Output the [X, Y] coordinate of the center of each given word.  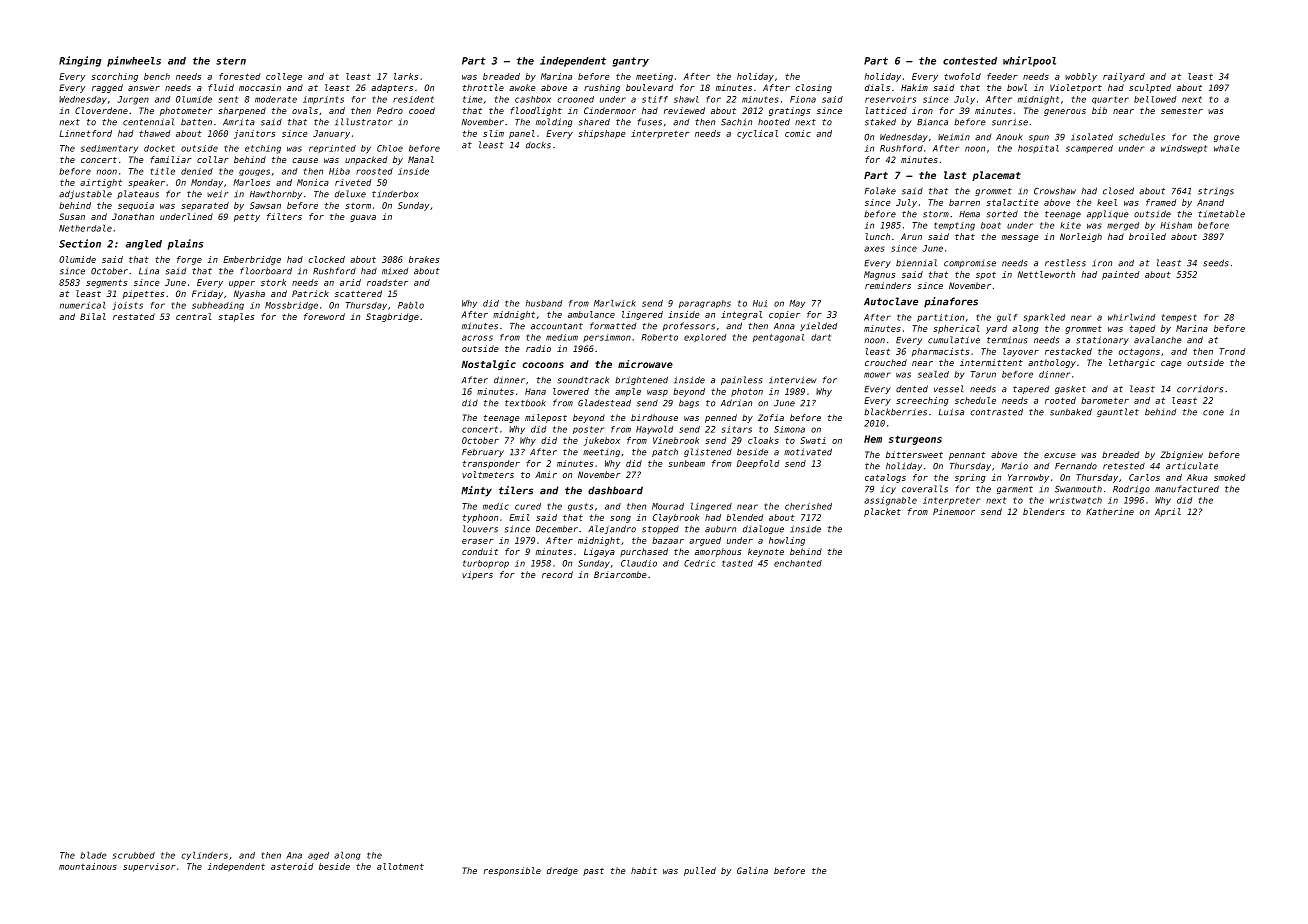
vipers [477, 575]
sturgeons [915, 440]
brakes [424, 259]
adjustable [85, 194]
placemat [996, 176]
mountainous [88, 866]
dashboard [615, 490]
